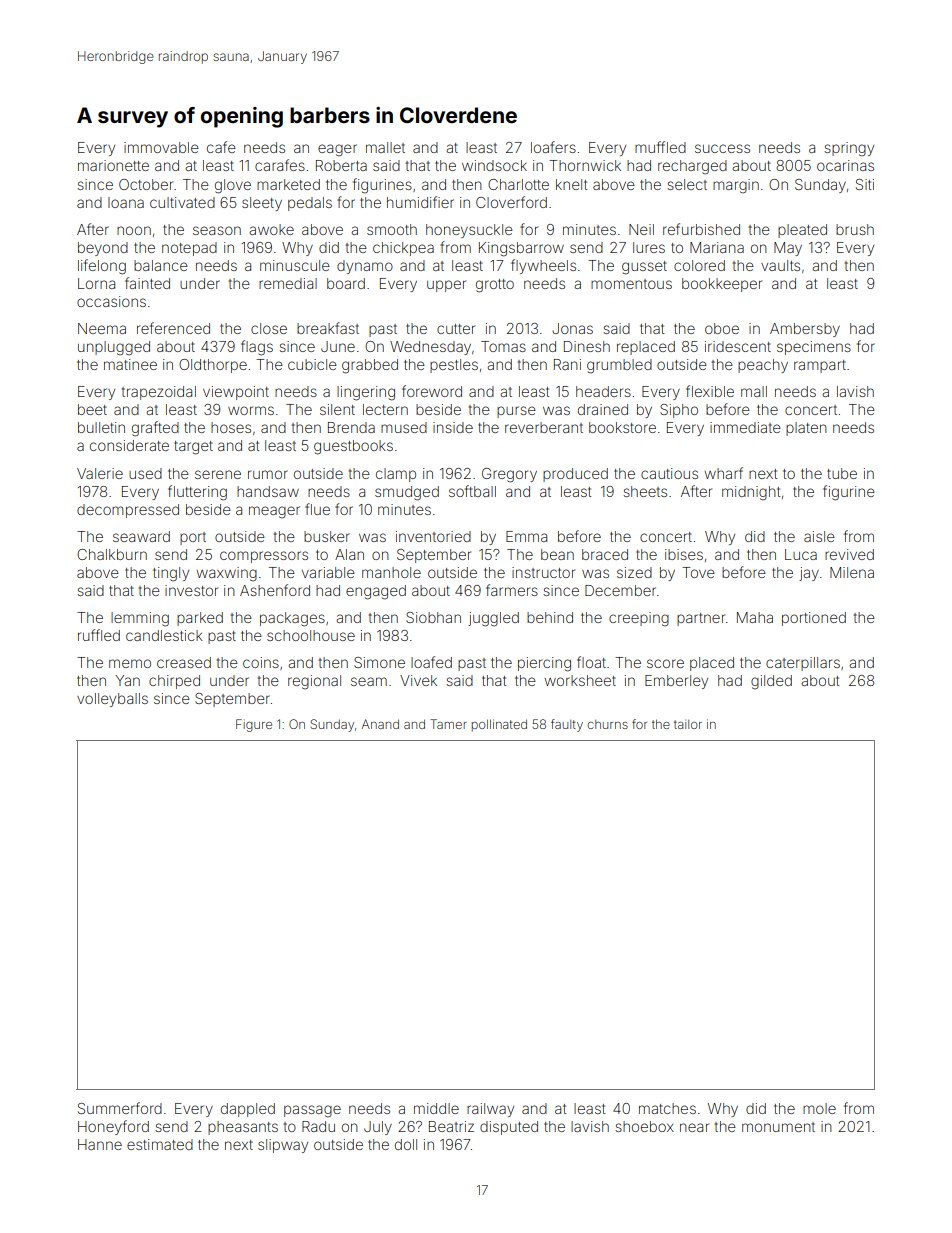 Image resolution: width=952 pixels, height=1233 pixels. Describe the element at coordinates (160, 1144) in the image. I see `estimated` at that location.
